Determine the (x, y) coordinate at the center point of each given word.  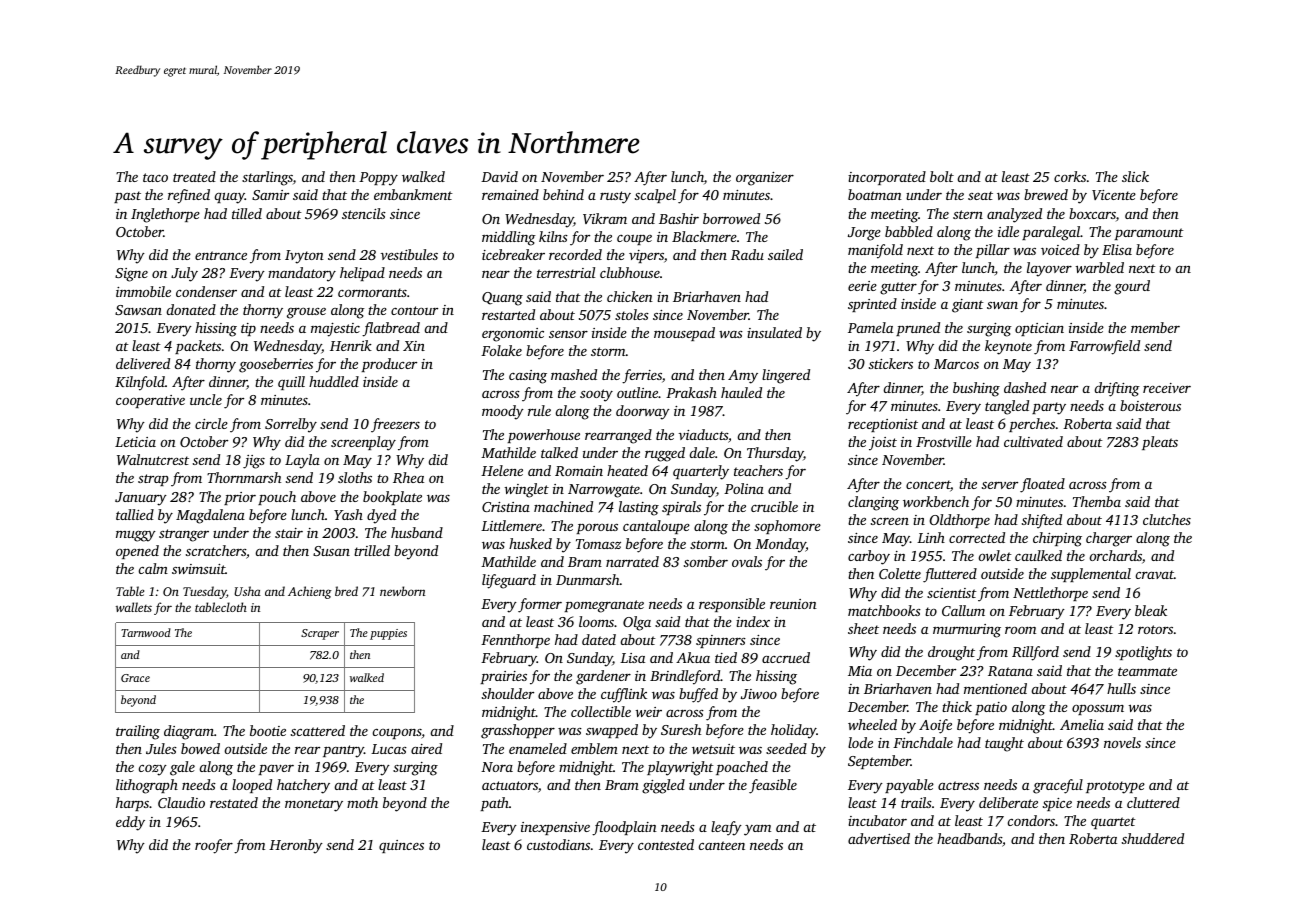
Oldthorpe (959, 521)
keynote (1008, 347)
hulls (1121, 688)
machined (563, 506)
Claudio (181, 802)
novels (1122, 742)
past (127, 197)
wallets (134, 607)
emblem (594, 748)
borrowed (731, 218)
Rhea (408, 477)
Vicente (1114, 195)
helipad (362, 274)
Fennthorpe (515, 641)
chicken (630, 296)
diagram (189, 732)
